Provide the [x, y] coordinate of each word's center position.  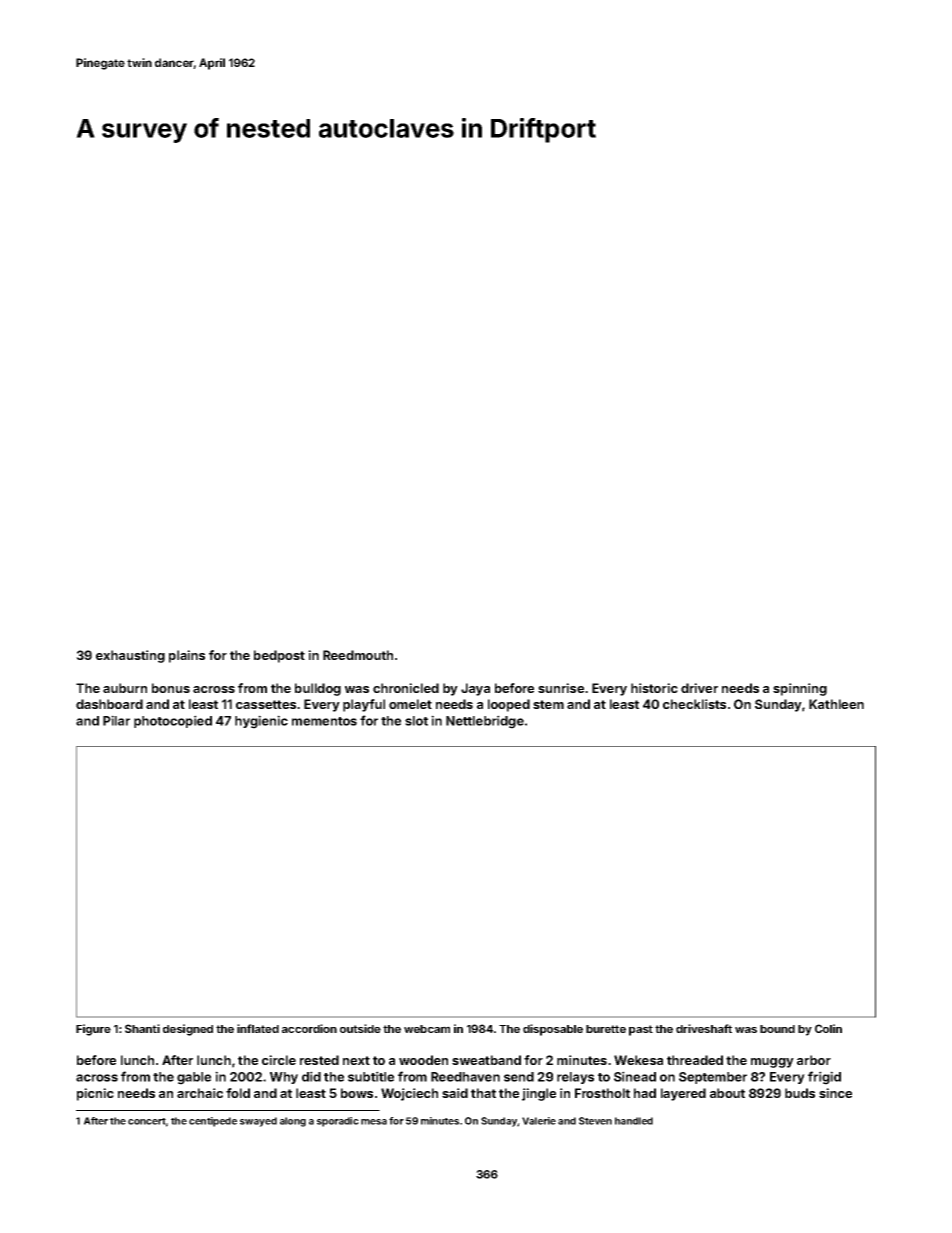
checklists [694, 704]
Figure [93, 1030]
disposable [553, 1030]
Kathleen [836, 704]
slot [416, 721]
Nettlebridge [485, 722]
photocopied [173, 721]
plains [187, 656]
